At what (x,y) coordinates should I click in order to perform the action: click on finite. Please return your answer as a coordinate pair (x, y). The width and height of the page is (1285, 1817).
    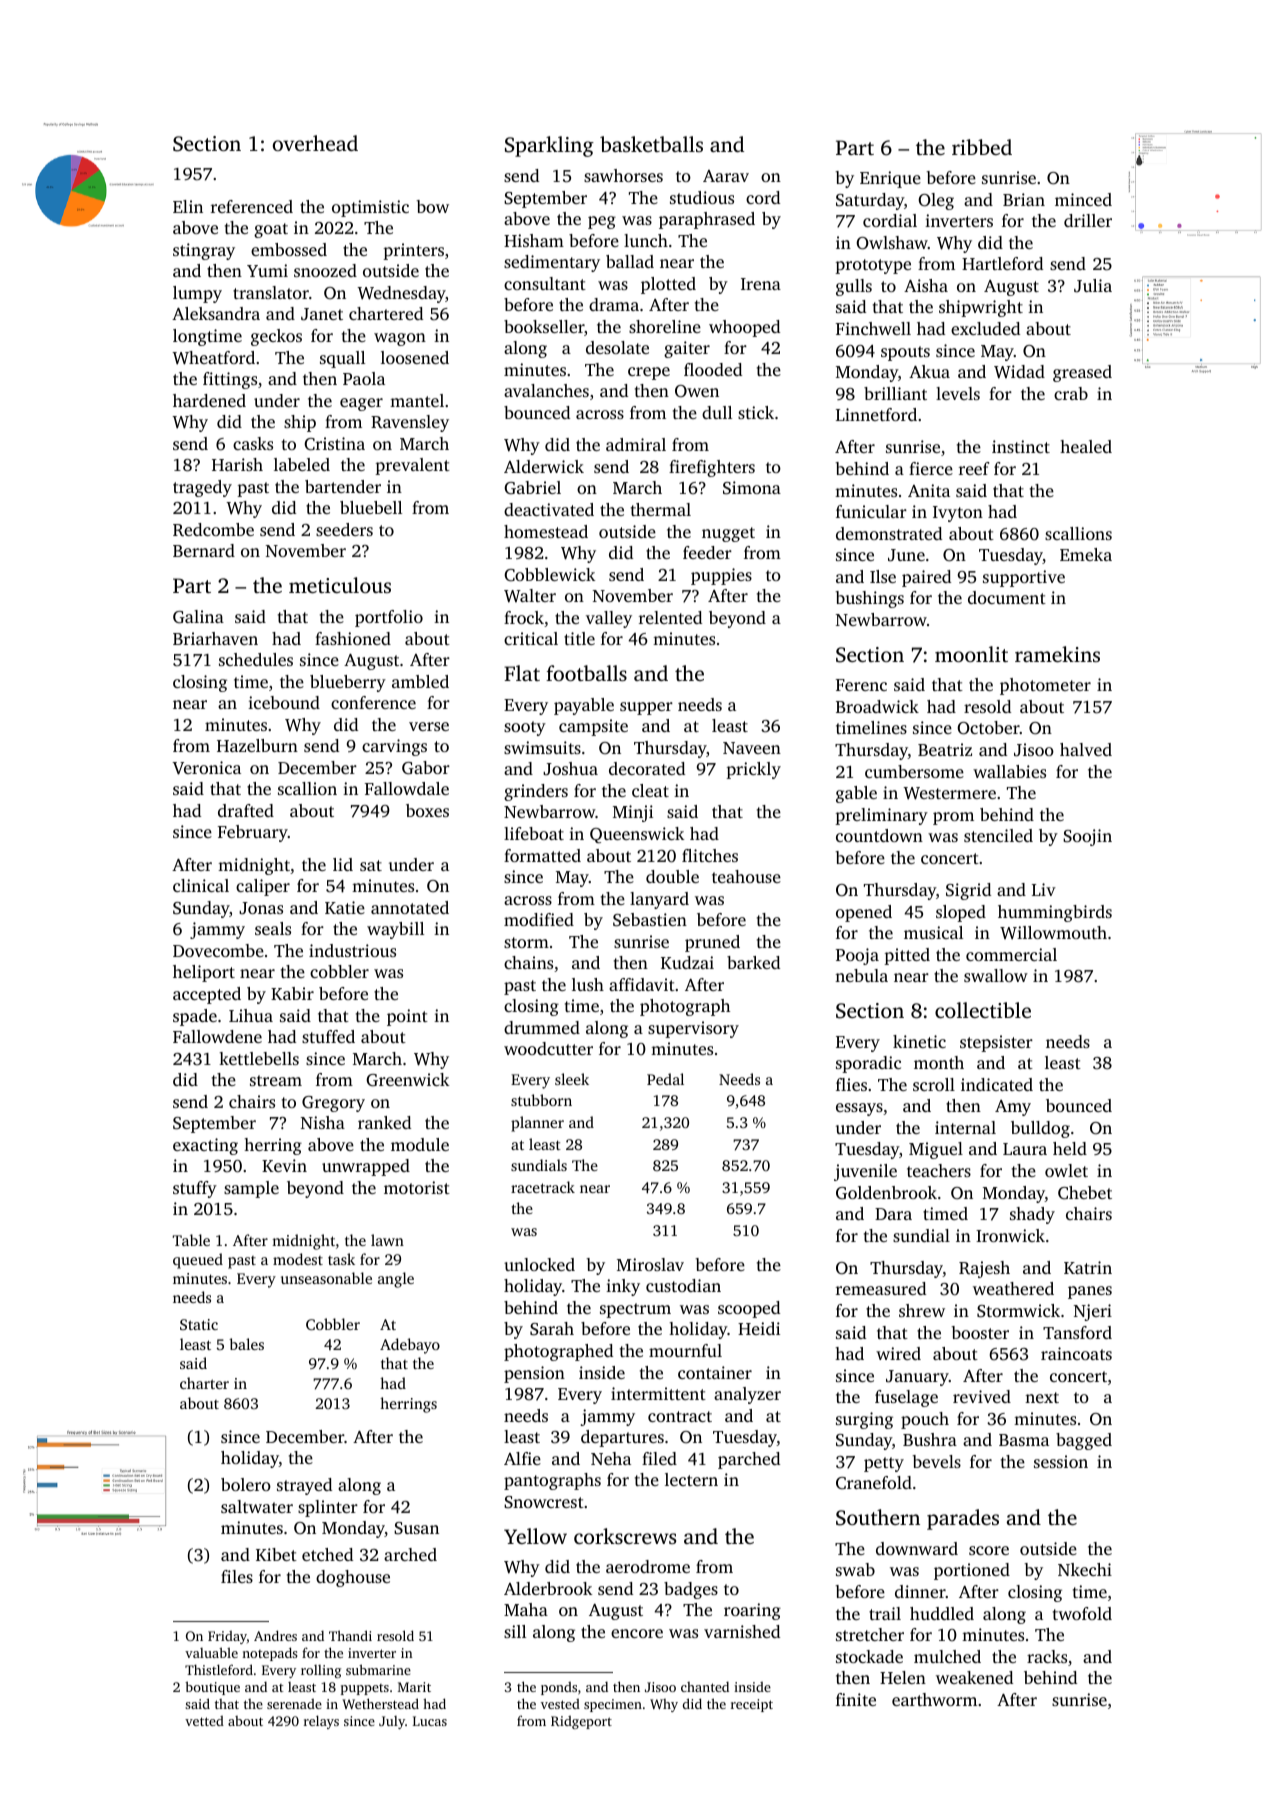
    Looking at the image, I should click on (856, 1699).
